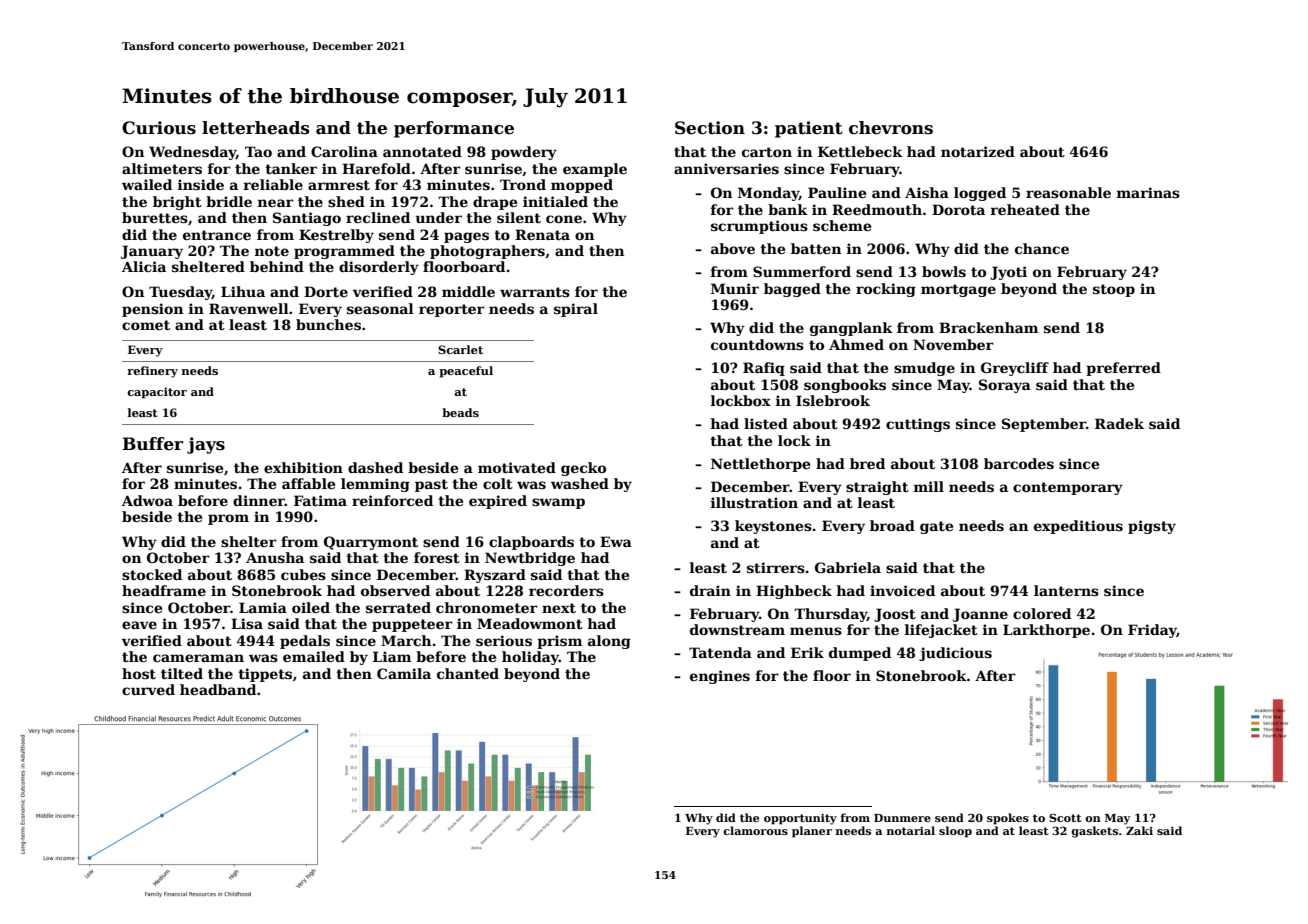 This page has width=1308, height=924. I want to click on Curious, so click(159, 128).
